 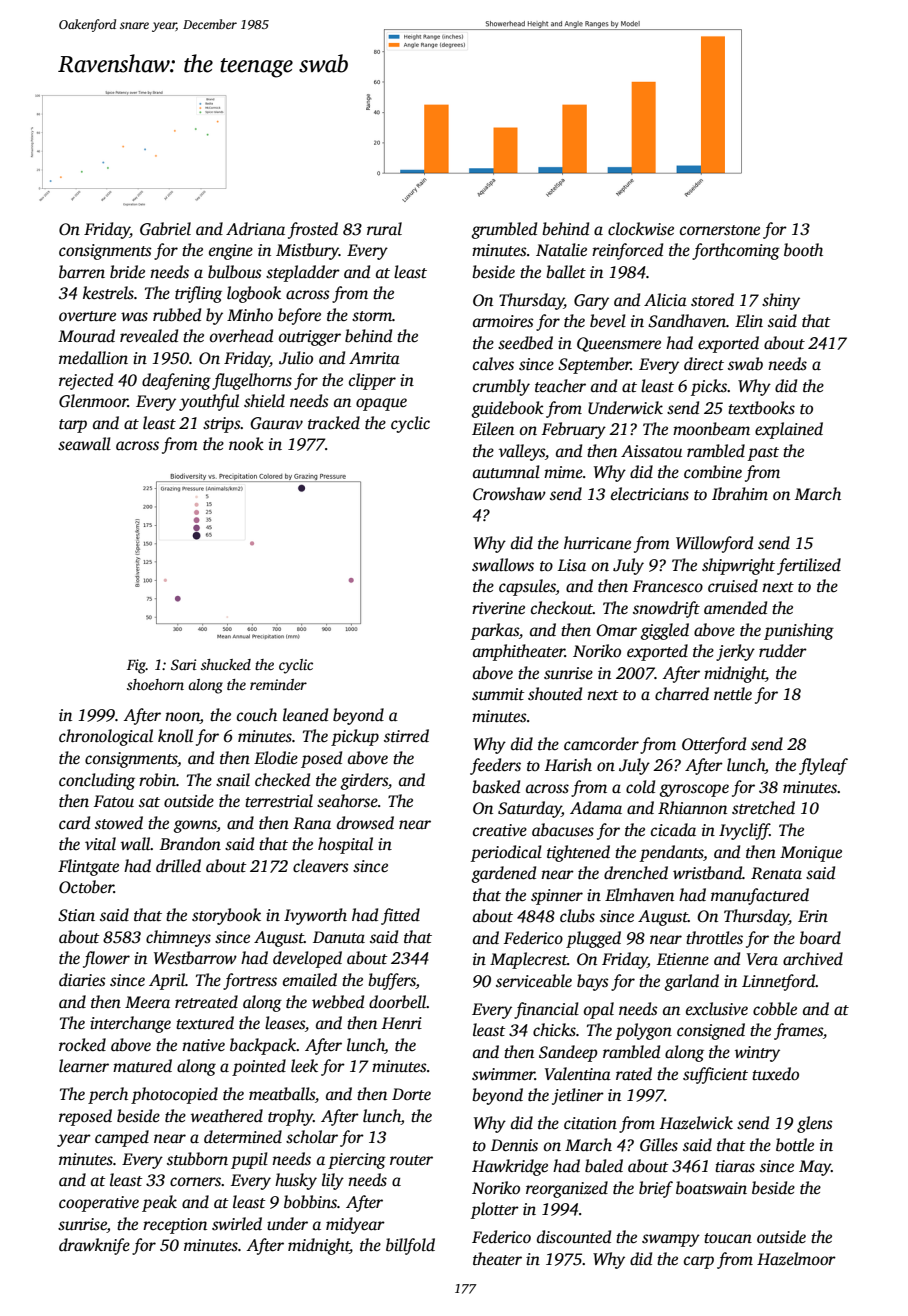 I want to click on flyleaf, so click(x=823, y=766).
